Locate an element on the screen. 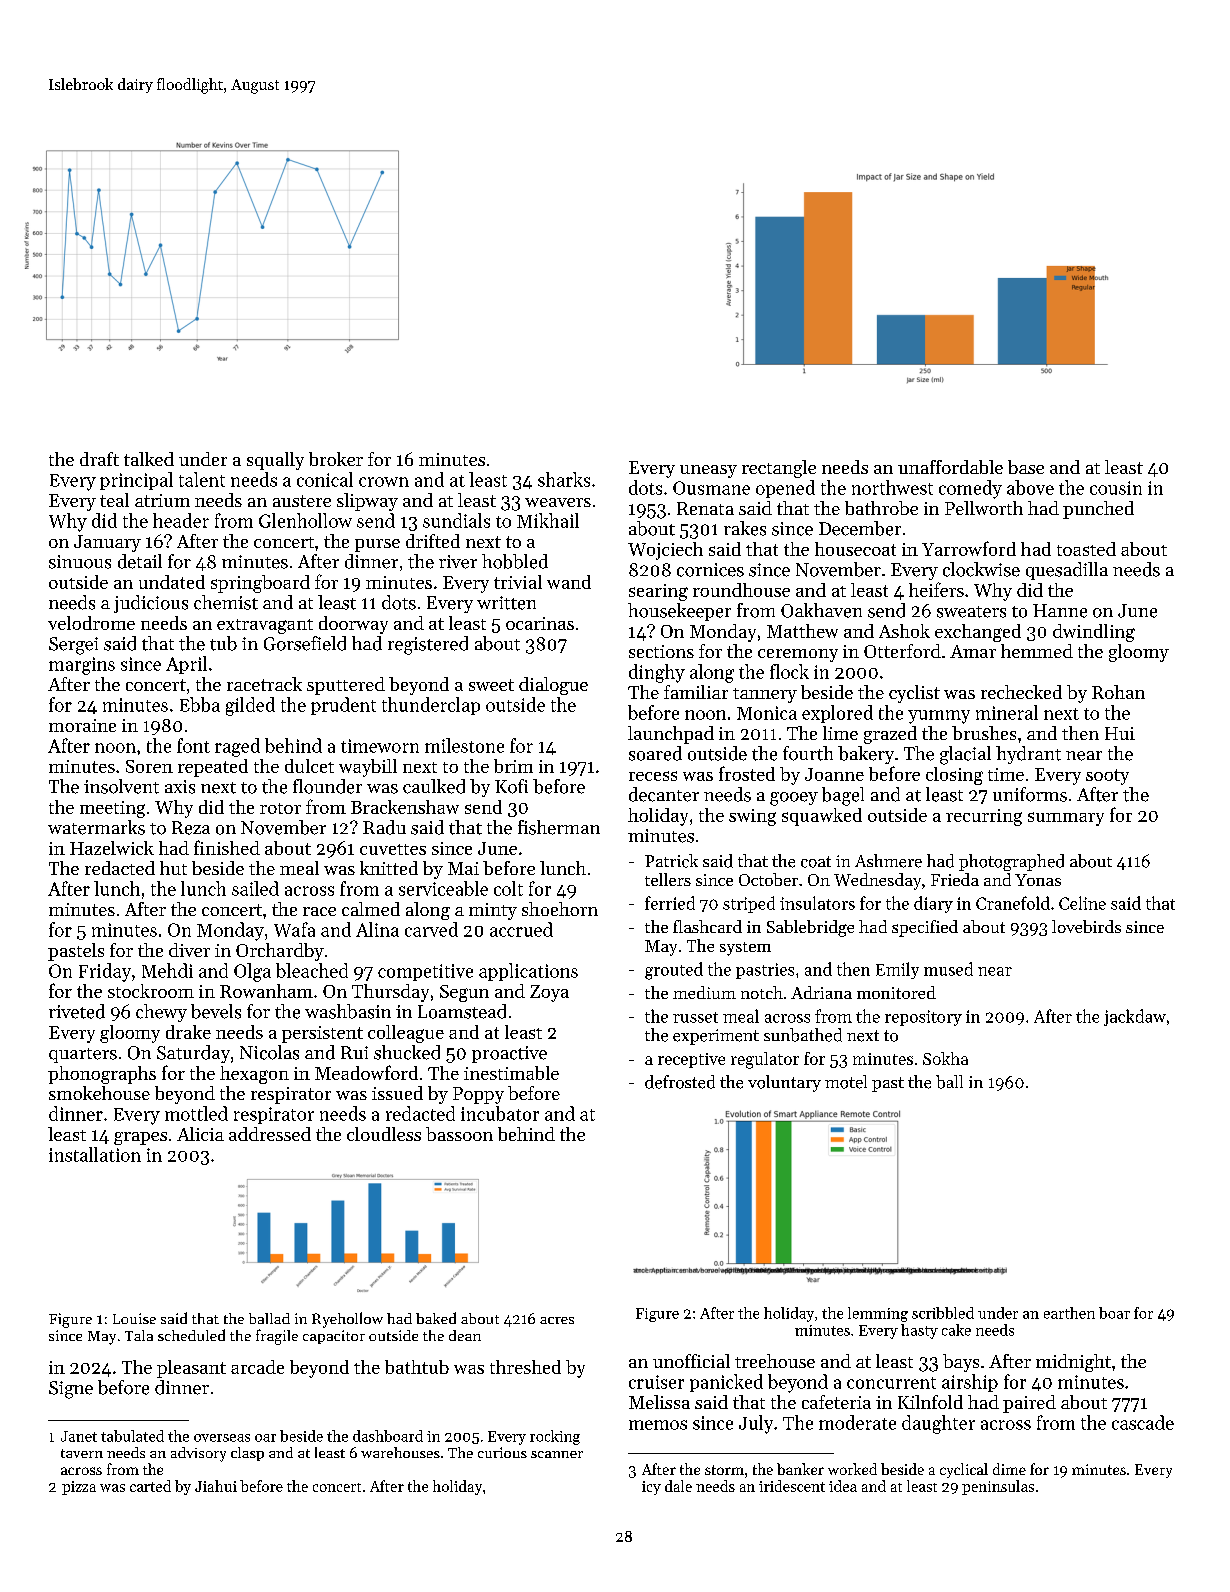  chewy is located at coordinates (161, 1013).
